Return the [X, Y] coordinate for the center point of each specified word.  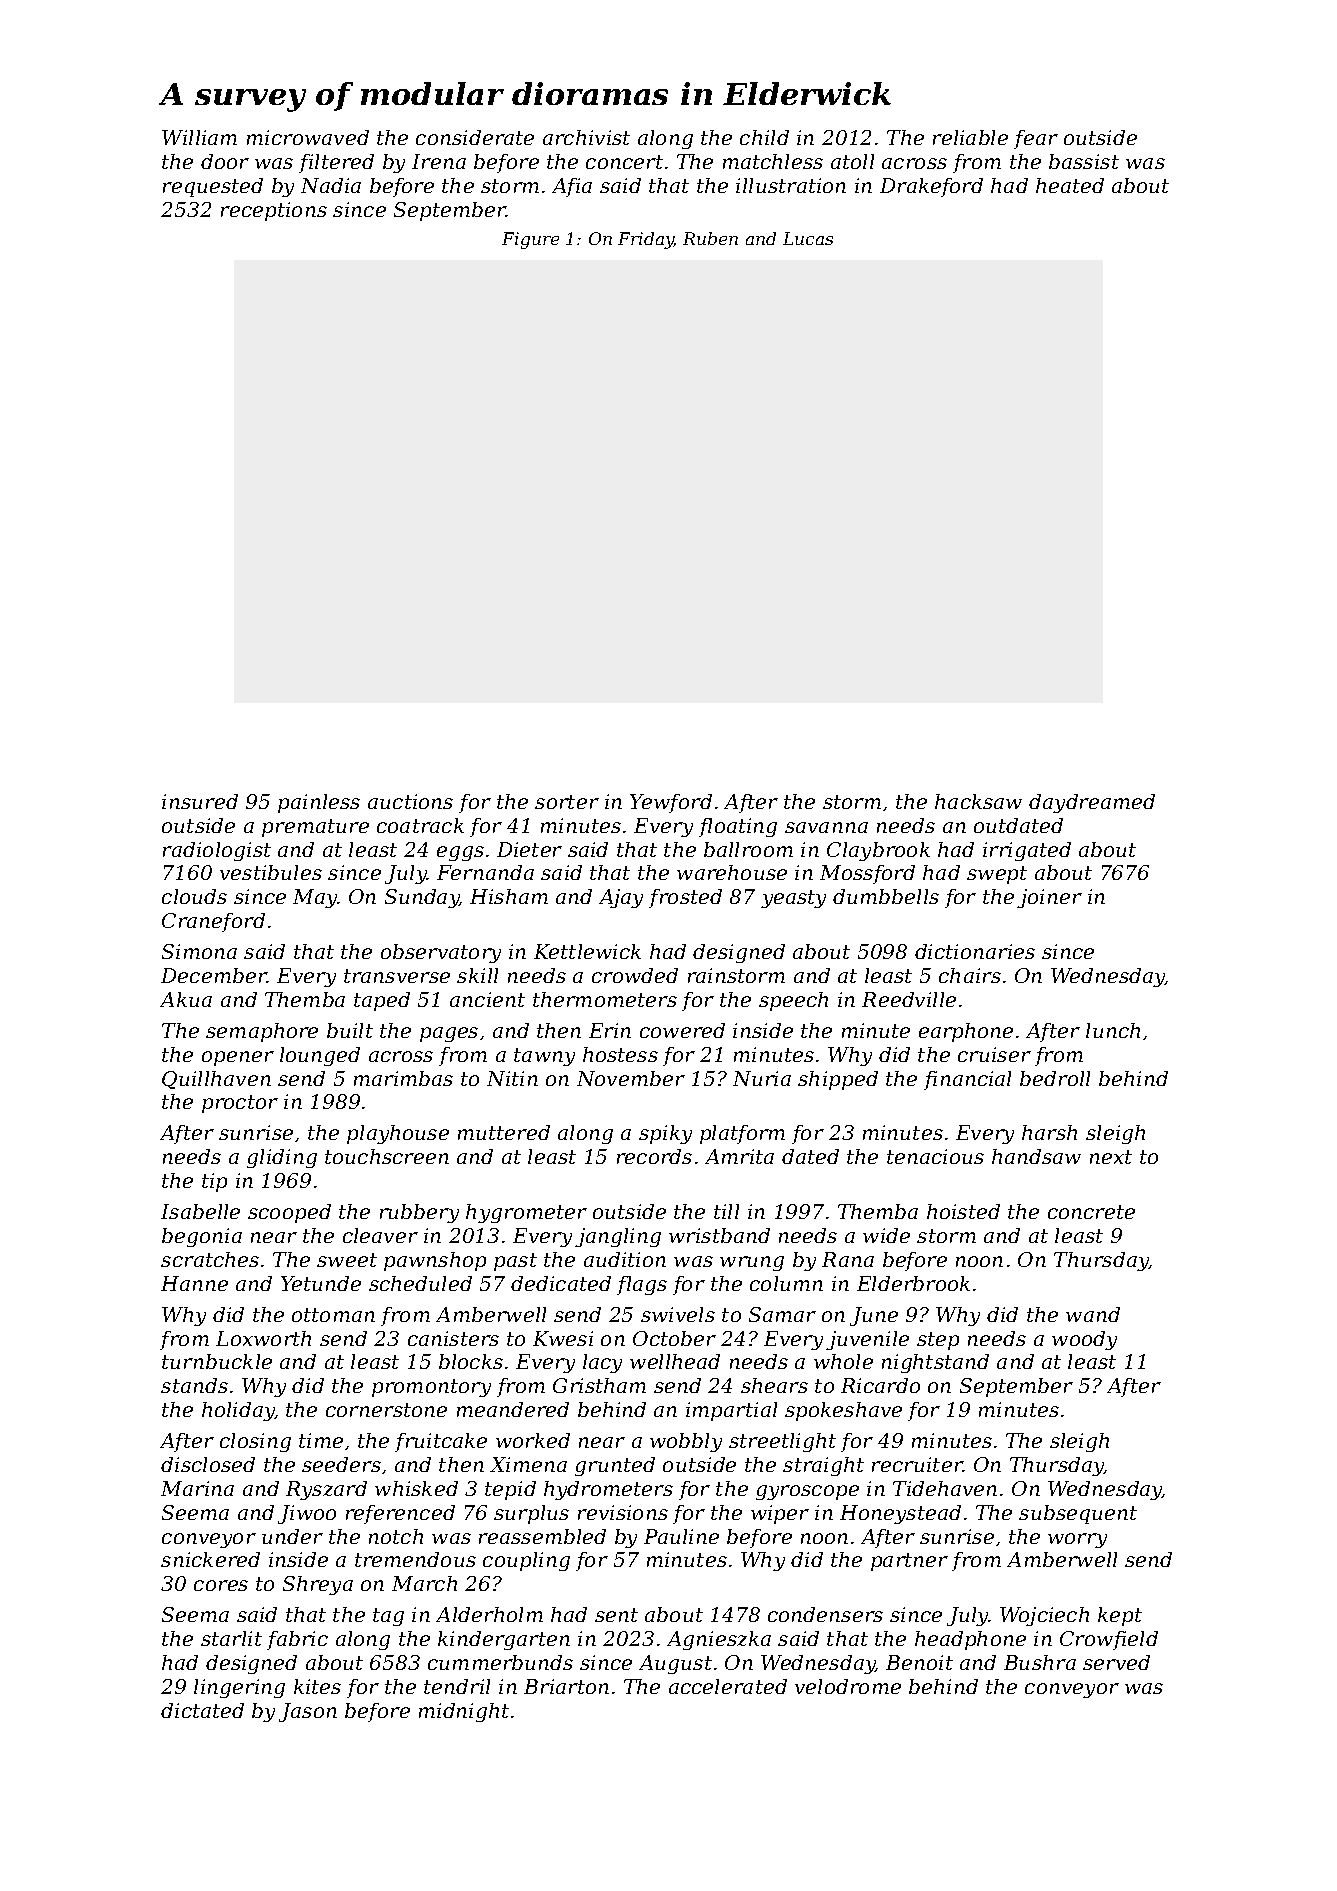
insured [200, 801]
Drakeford [931, 187]
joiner [1049, 898]
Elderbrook [913, 1283]
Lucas [808, 238]
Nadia [331, 185]
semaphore [262, 1032]
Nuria [762, 1078]
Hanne [194, 1283]
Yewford [671, 803]
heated [1070, 185]
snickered [210, 1559]
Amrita [739, 1156]
